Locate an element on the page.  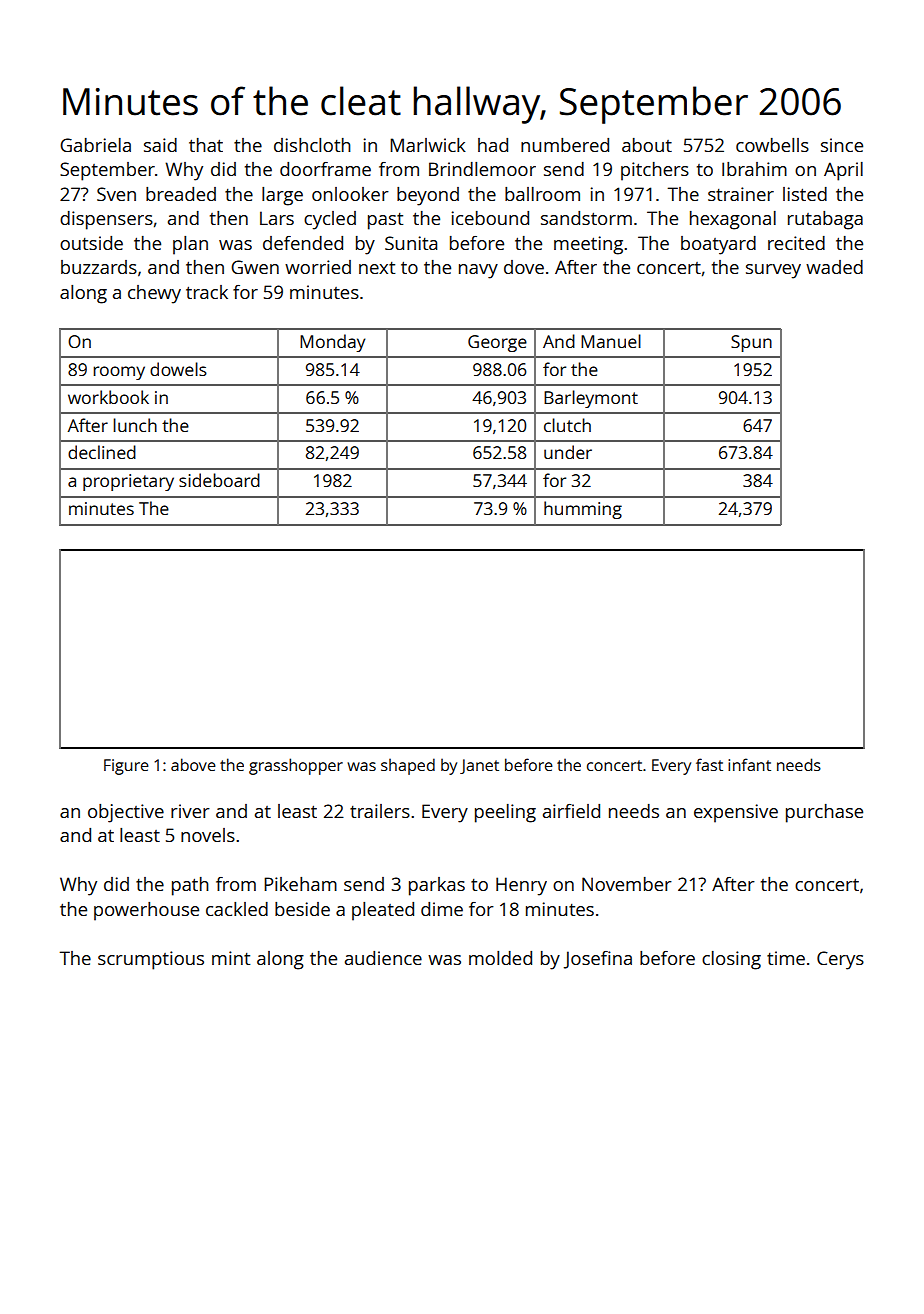
audience is located at coordinates (383, 958).
